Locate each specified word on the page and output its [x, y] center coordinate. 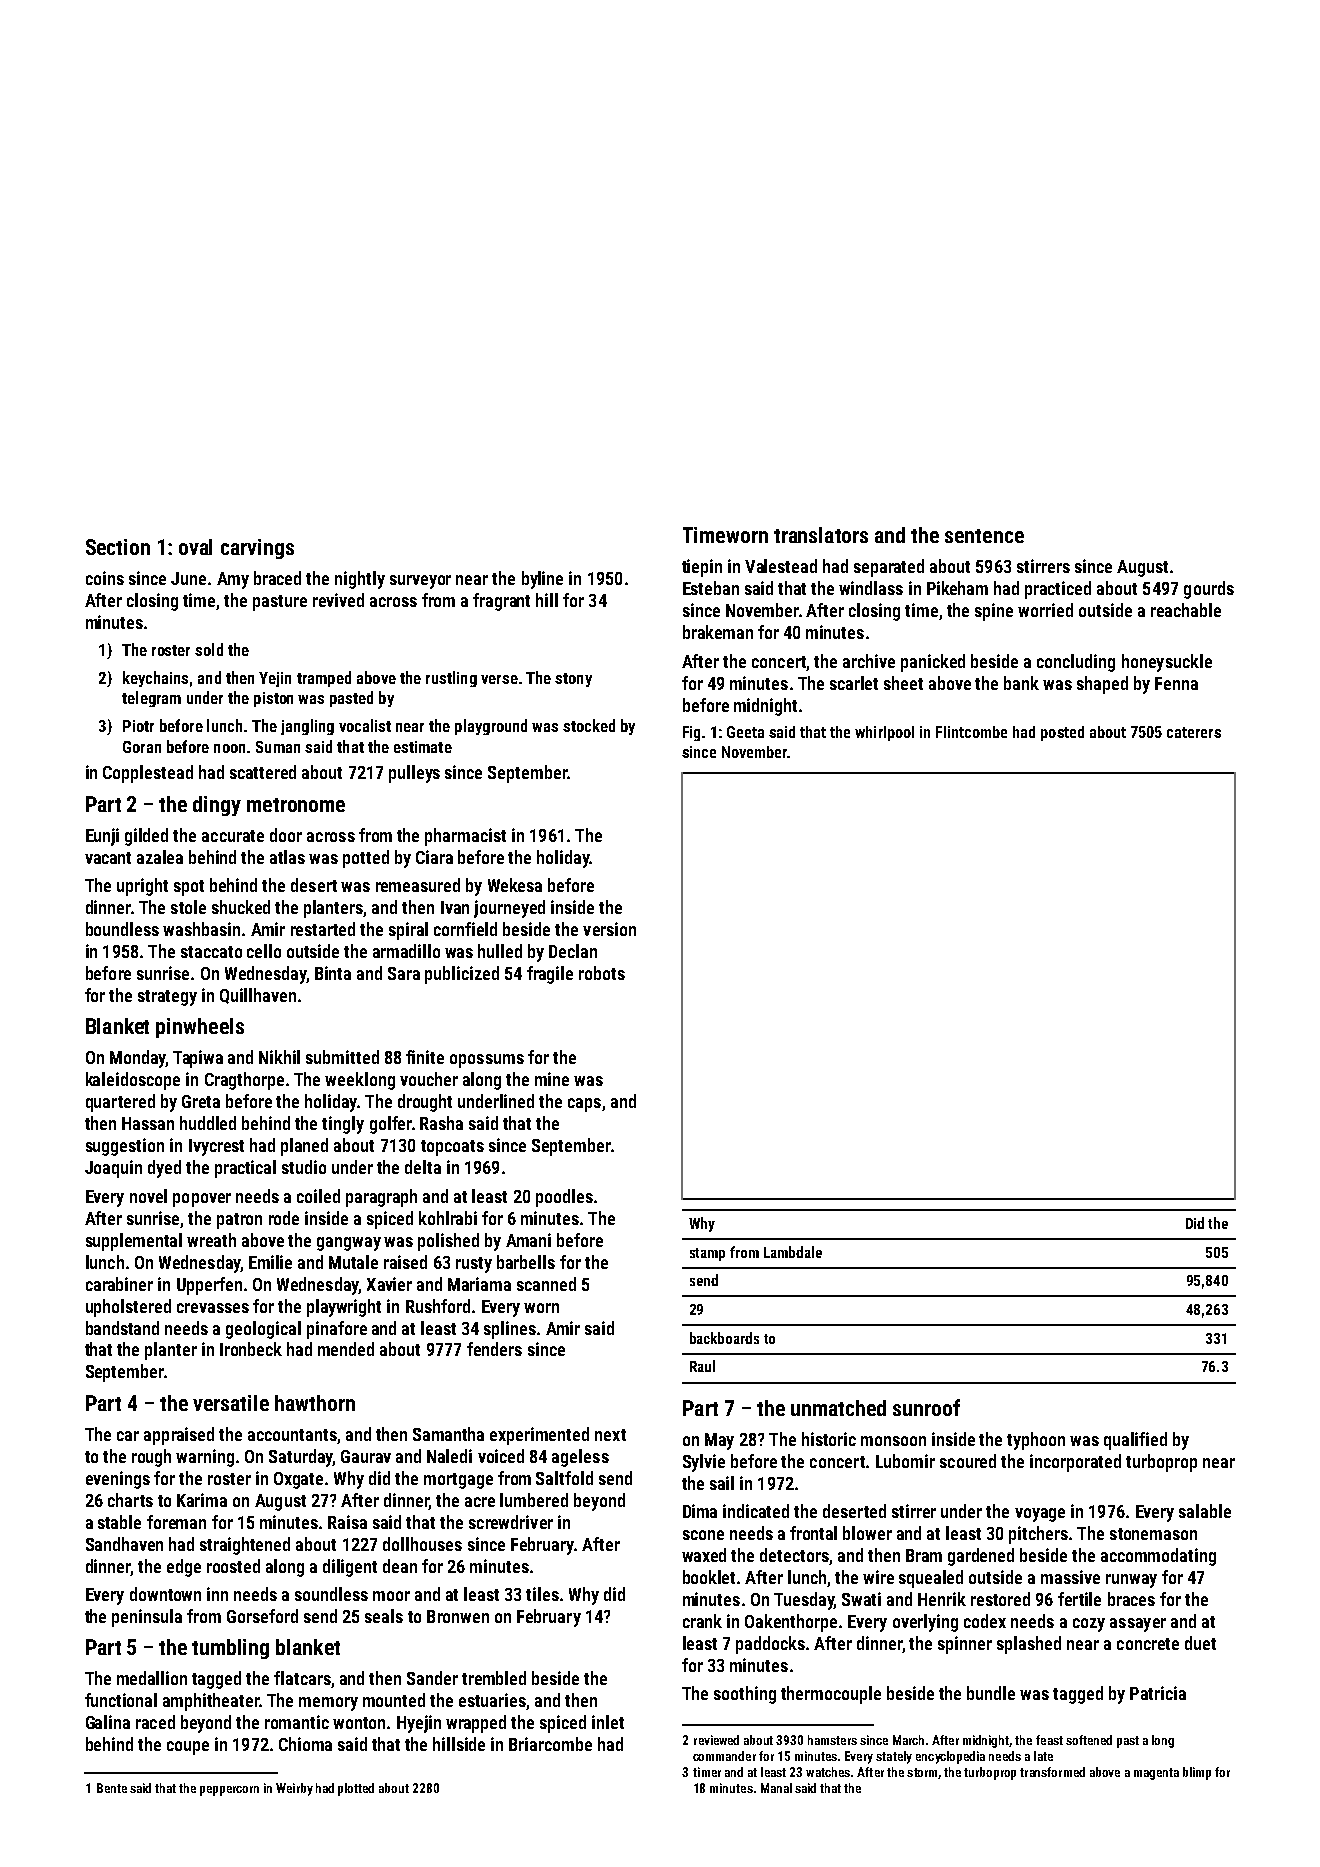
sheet [903, 683]
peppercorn [229, 1791]
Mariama [479, 1284]
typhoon [1036, 1441]
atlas [287, 857]
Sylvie [704, 1463]
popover [202, 1200]
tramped [324, 679]
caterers [1194, 732]
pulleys [414, 774]
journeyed [509, 909]
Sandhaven [124, 1544]
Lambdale [793, 1252]
